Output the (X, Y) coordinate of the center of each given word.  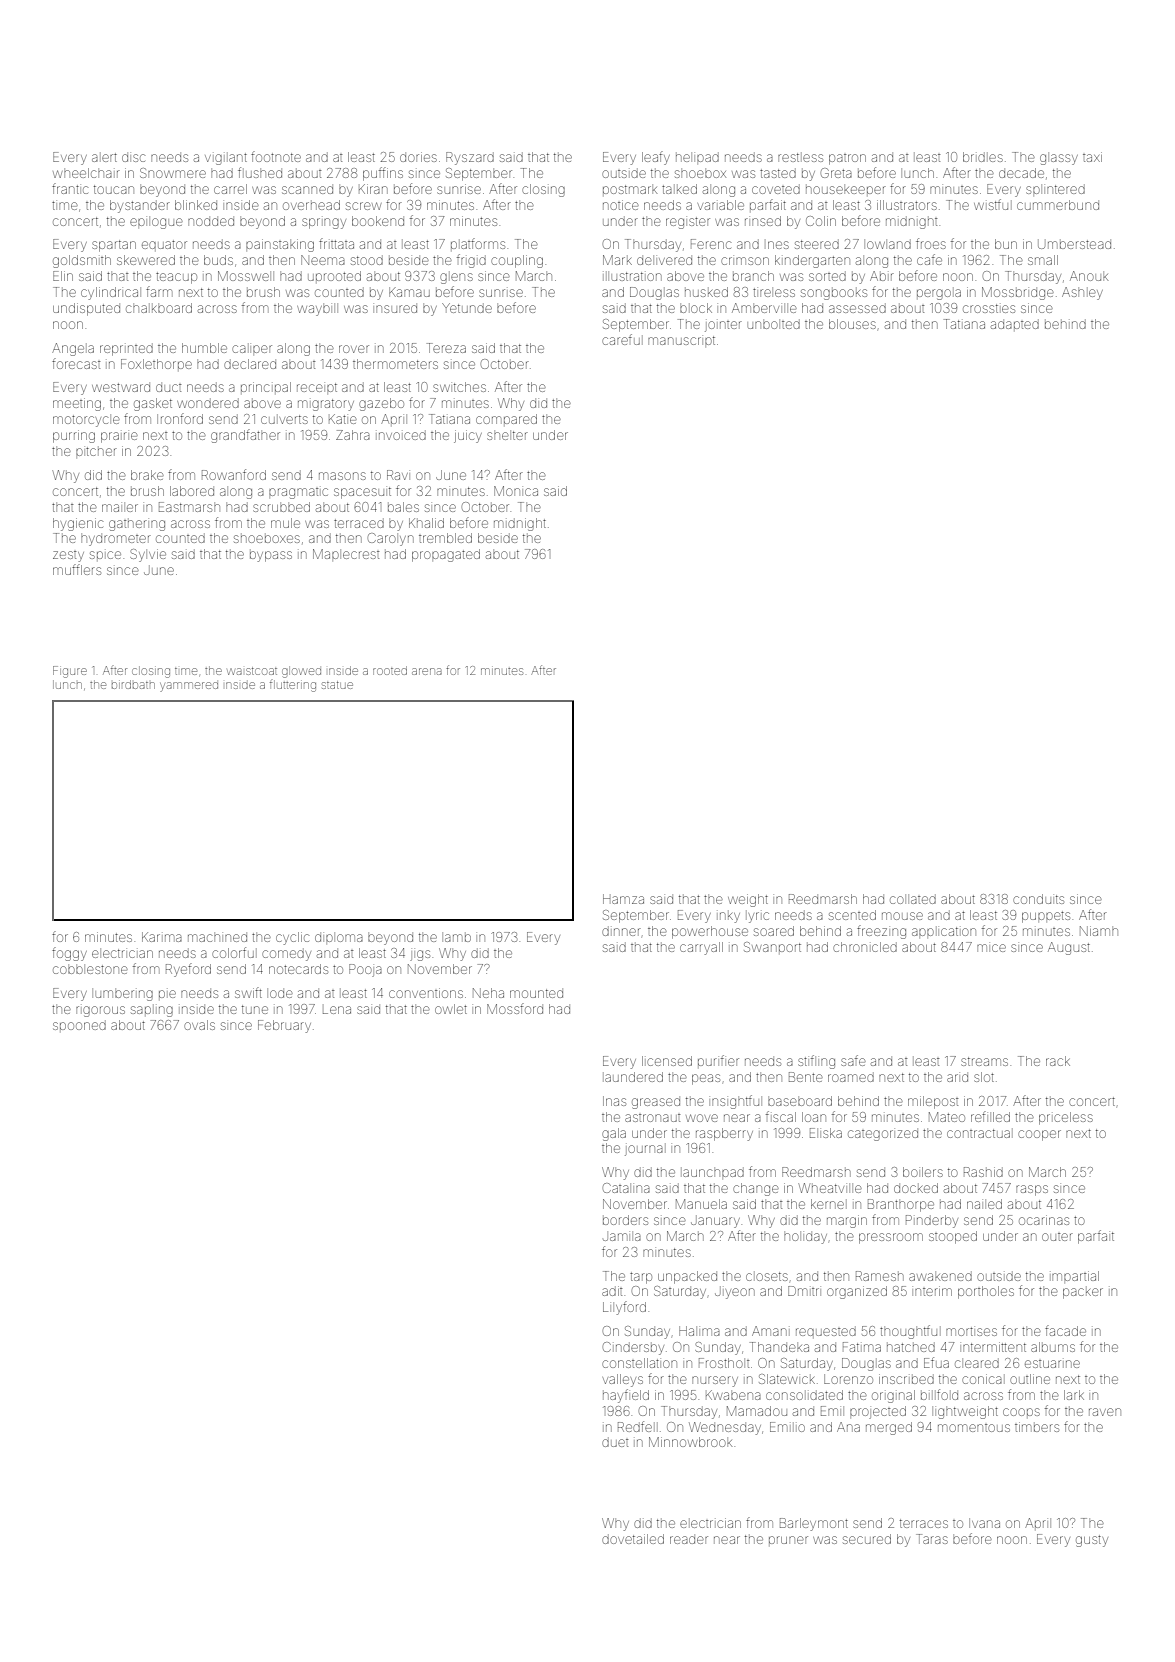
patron (847, 159)
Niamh (1099, 931)
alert (104, 157)
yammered (189, 687)
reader (689, 1540)
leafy (656, 158)
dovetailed (633, 1539)
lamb (458, 938)
